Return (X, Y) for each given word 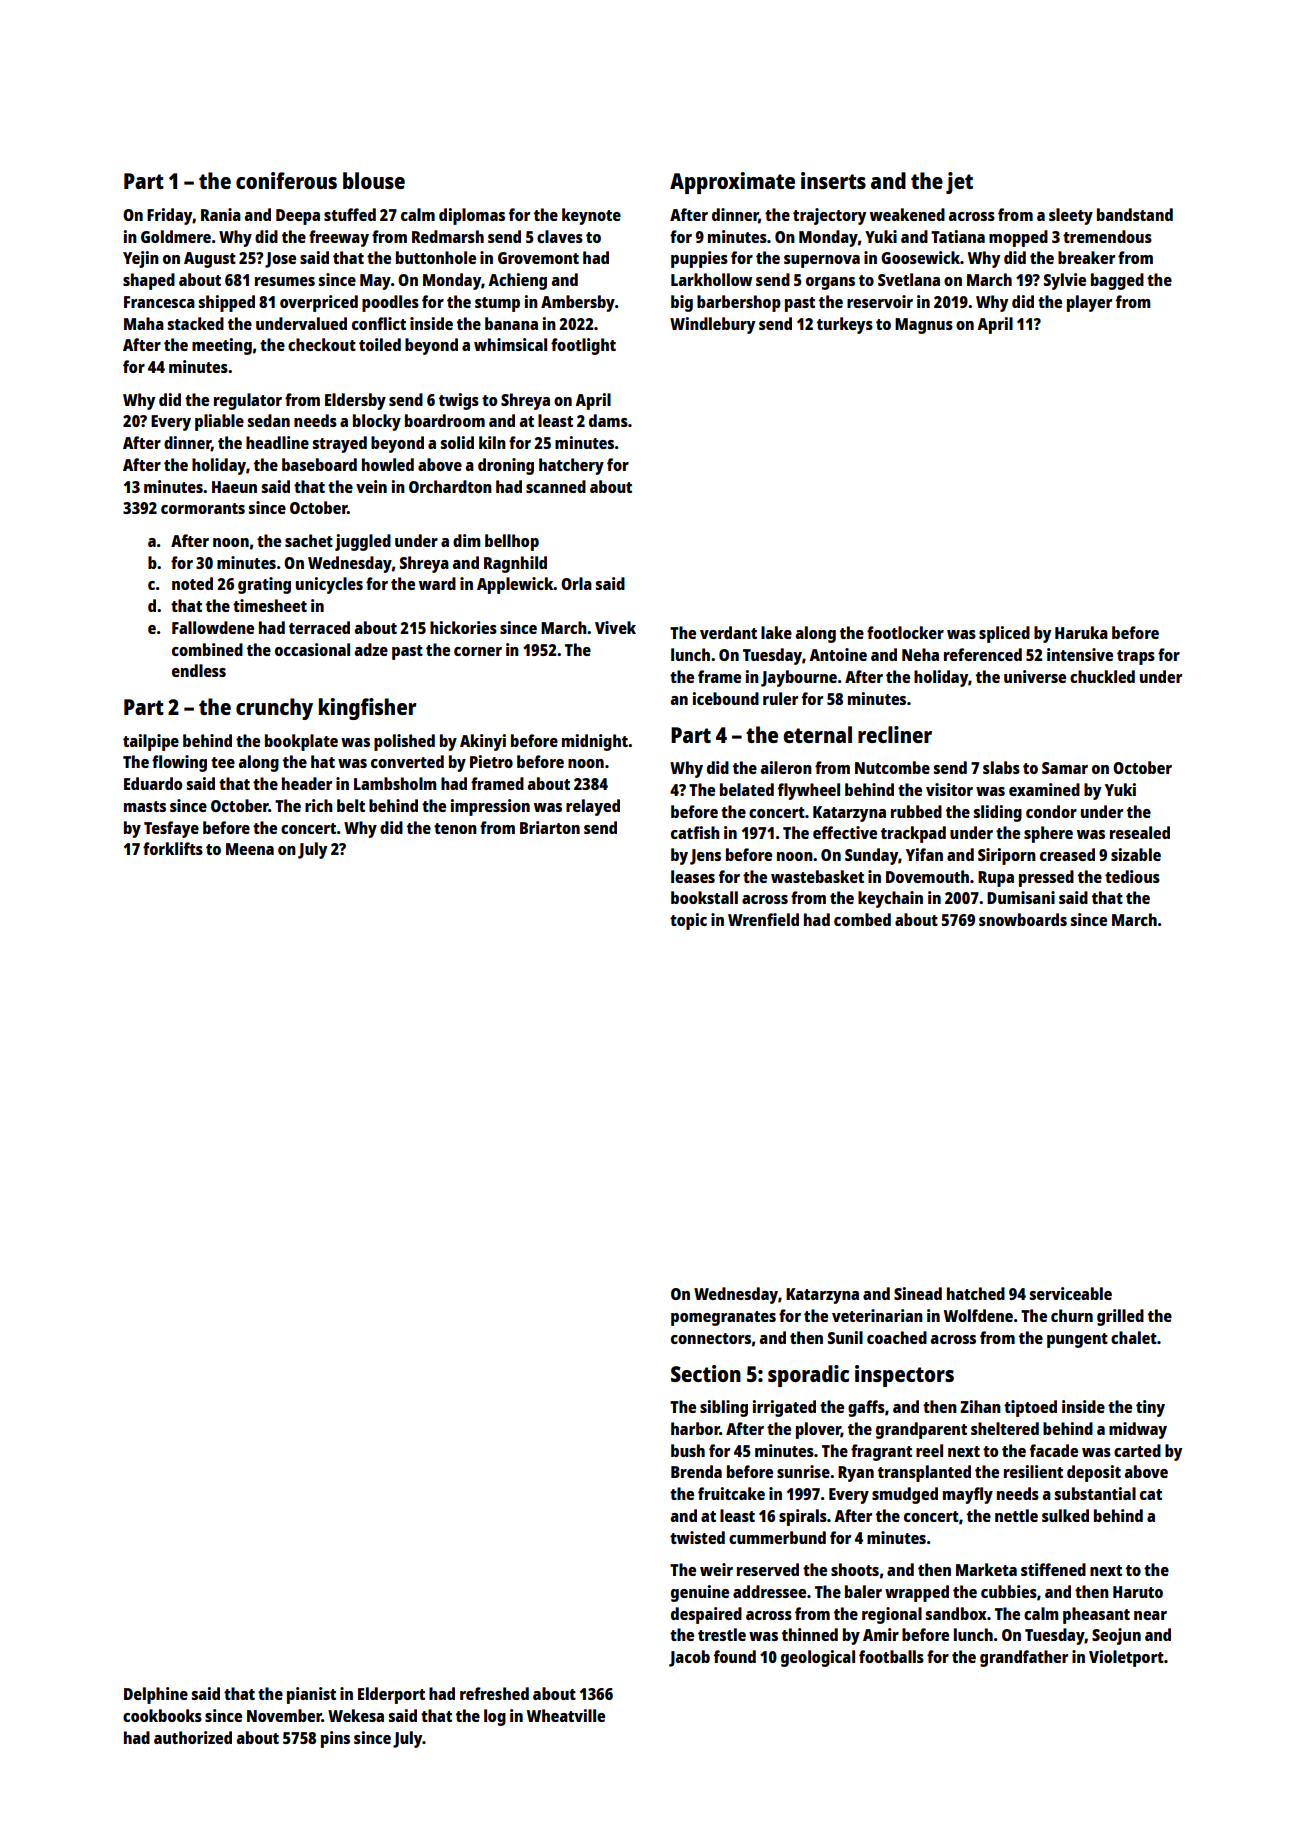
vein (371, 486)
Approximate (732, 183)
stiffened (1053, 1569)
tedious (1132, 876)
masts (145, 806)
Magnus (924, 326)
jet (959, 183)
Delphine (156, 1695)
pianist (311, 1695)
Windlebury (712, 325)
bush (688, 1450)
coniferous (286, 180)
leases (693, 876)
